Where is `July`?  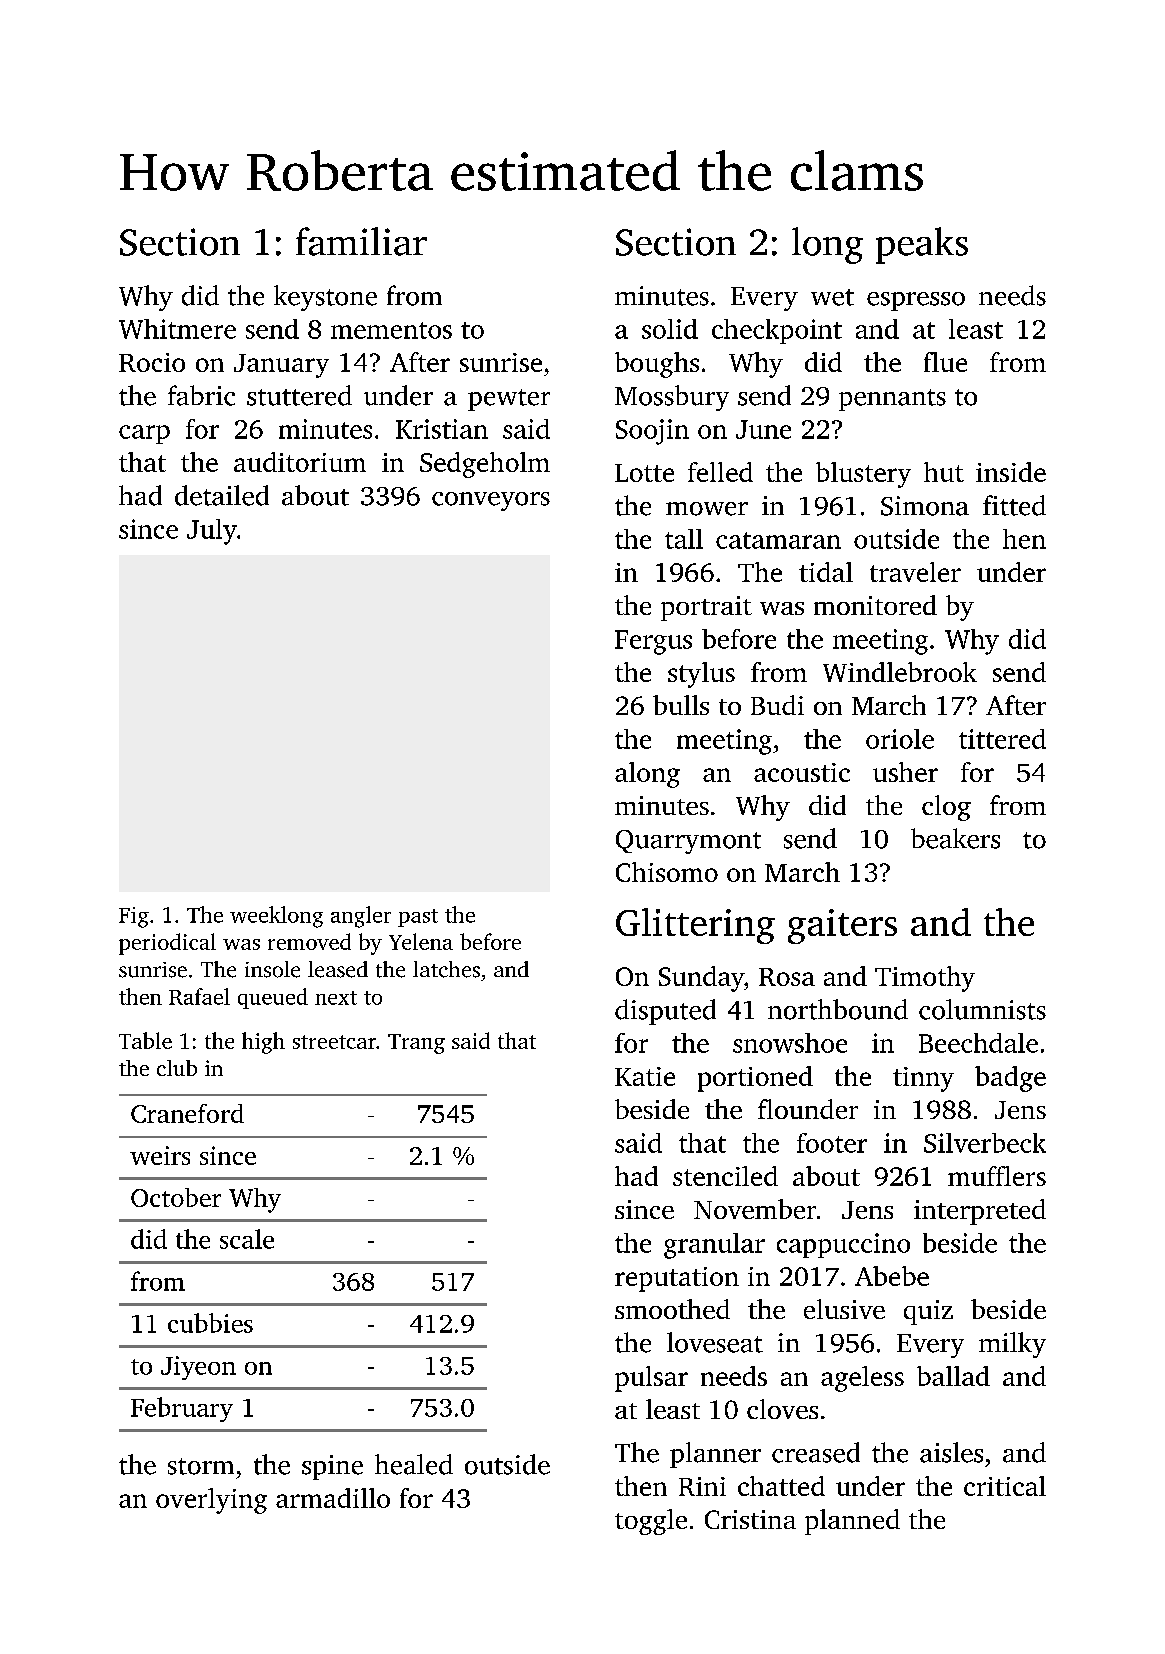 July is located at coordinates (212, 532).
